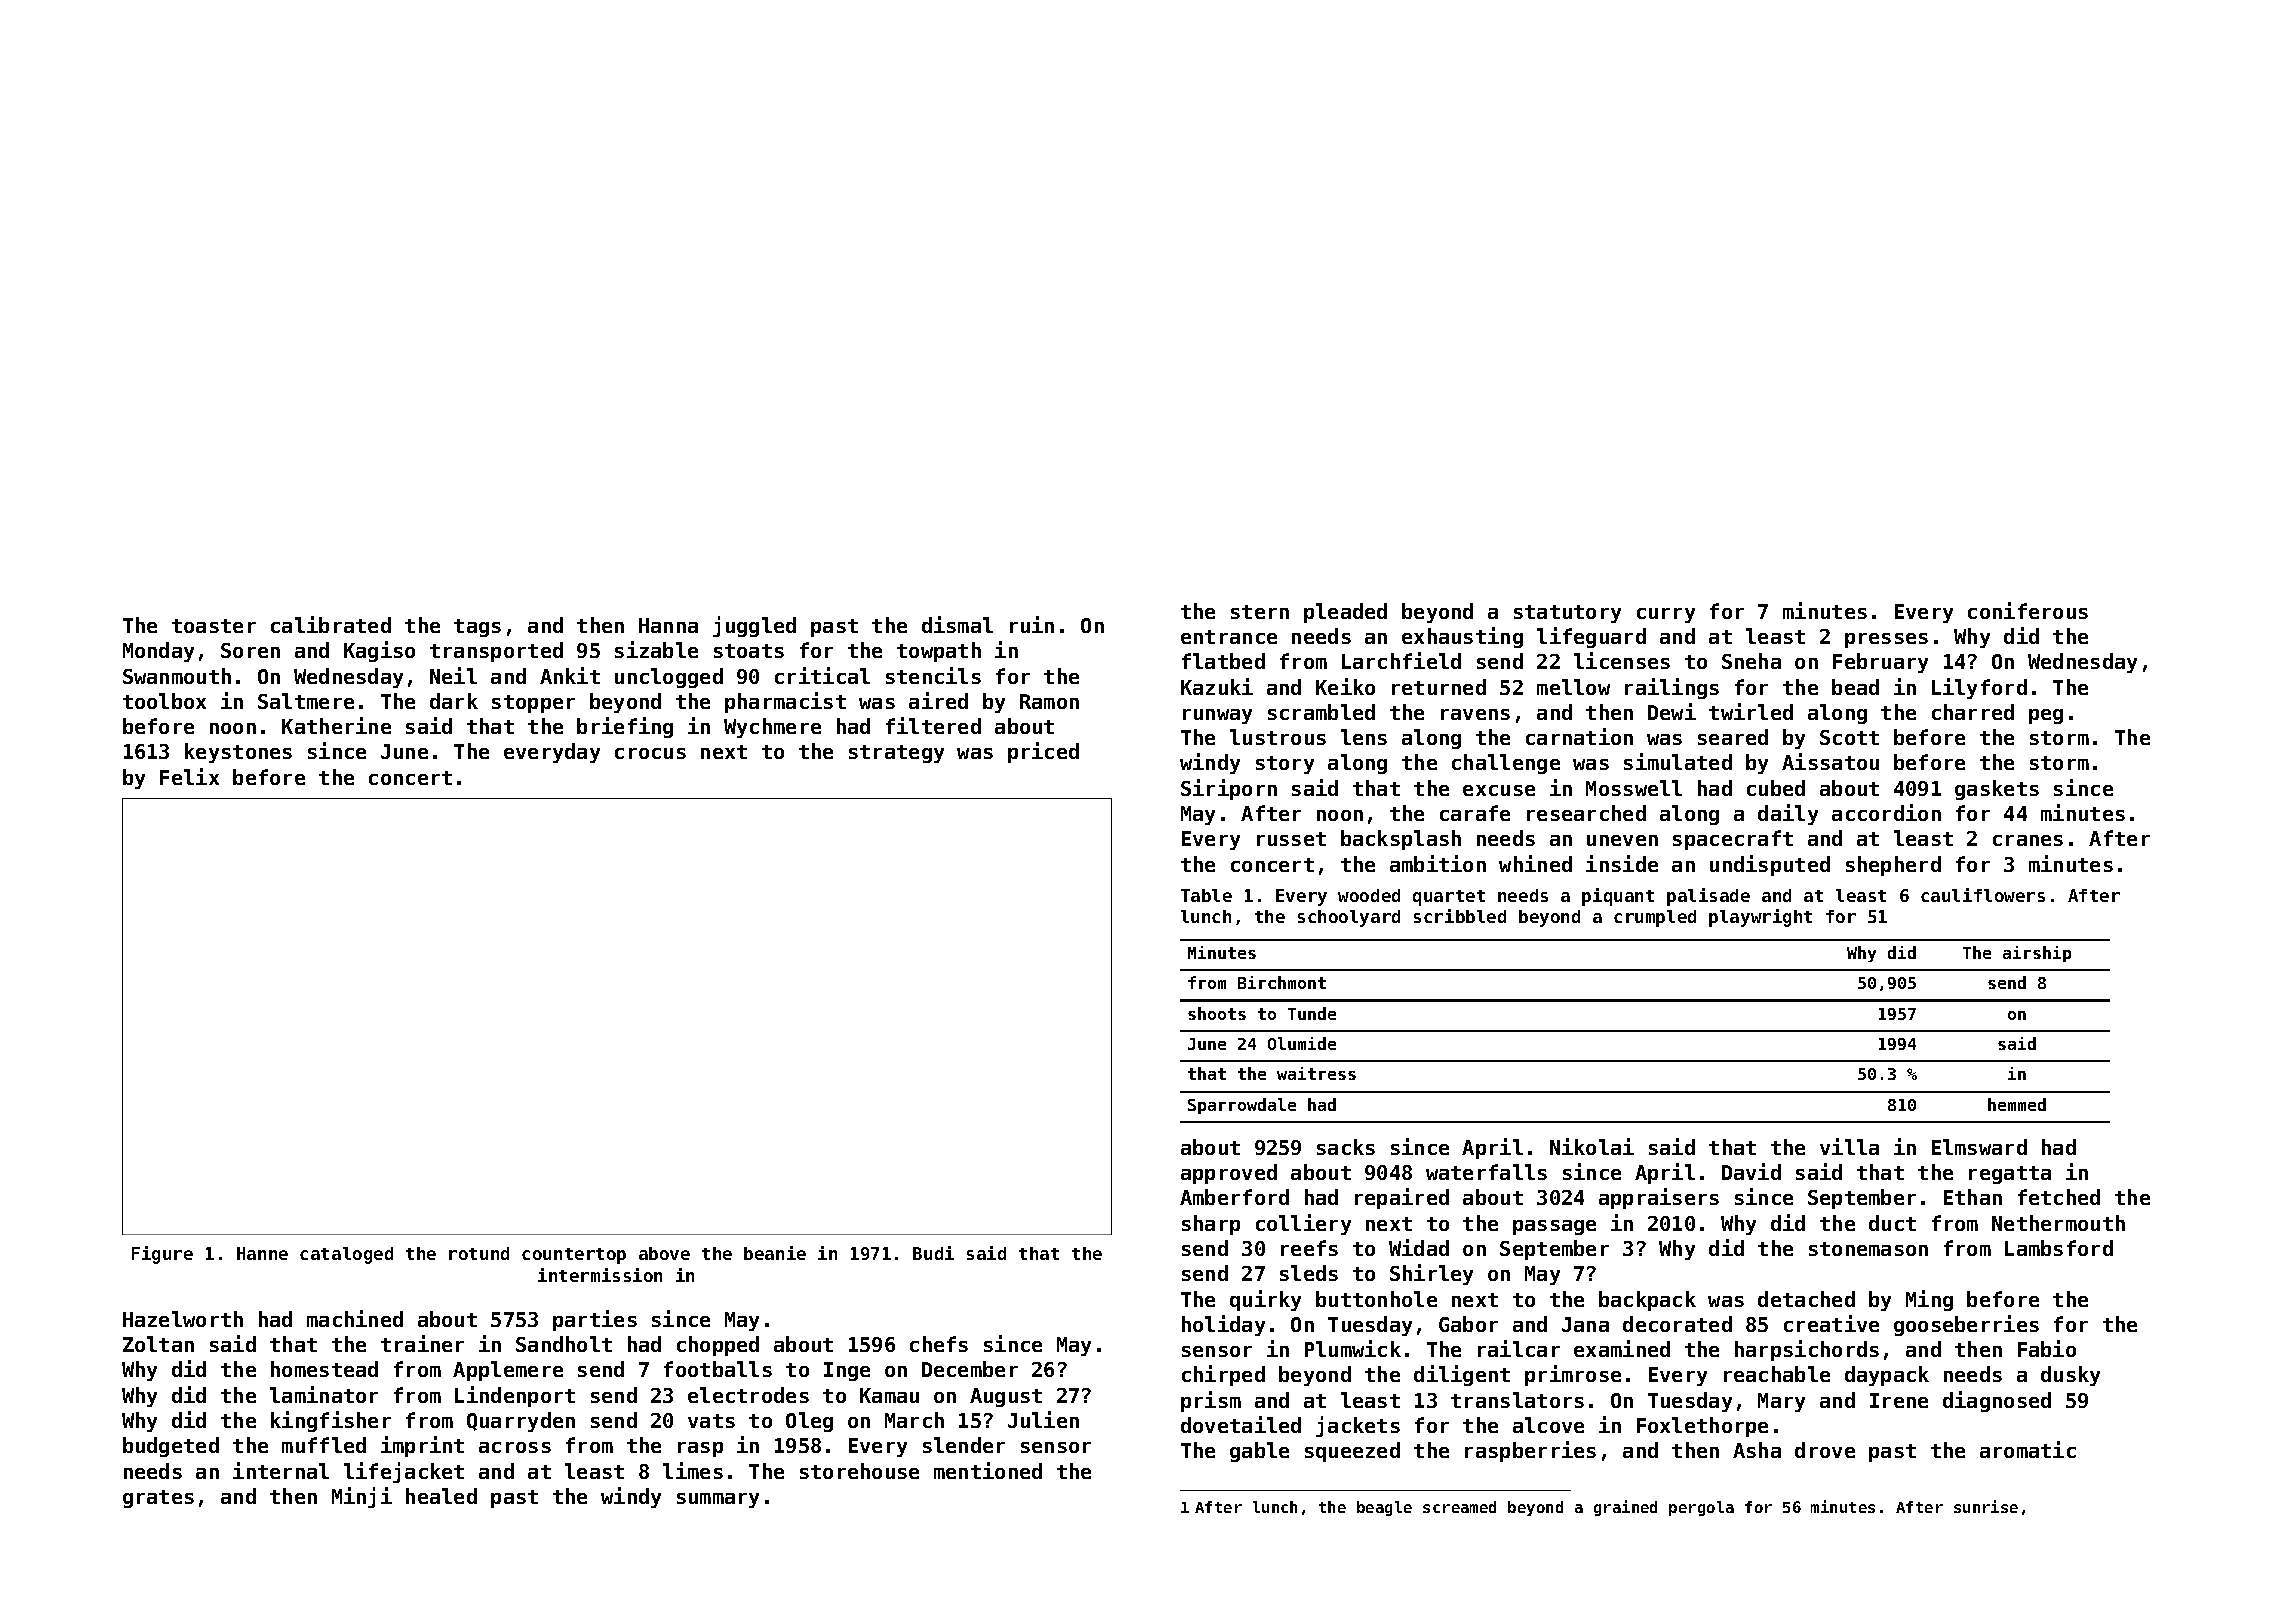 This page has width=2292, height=1620. What do you see at coordinates (1733, 737) in the page?
I see `seared` at bounding box center [1733, 737].
